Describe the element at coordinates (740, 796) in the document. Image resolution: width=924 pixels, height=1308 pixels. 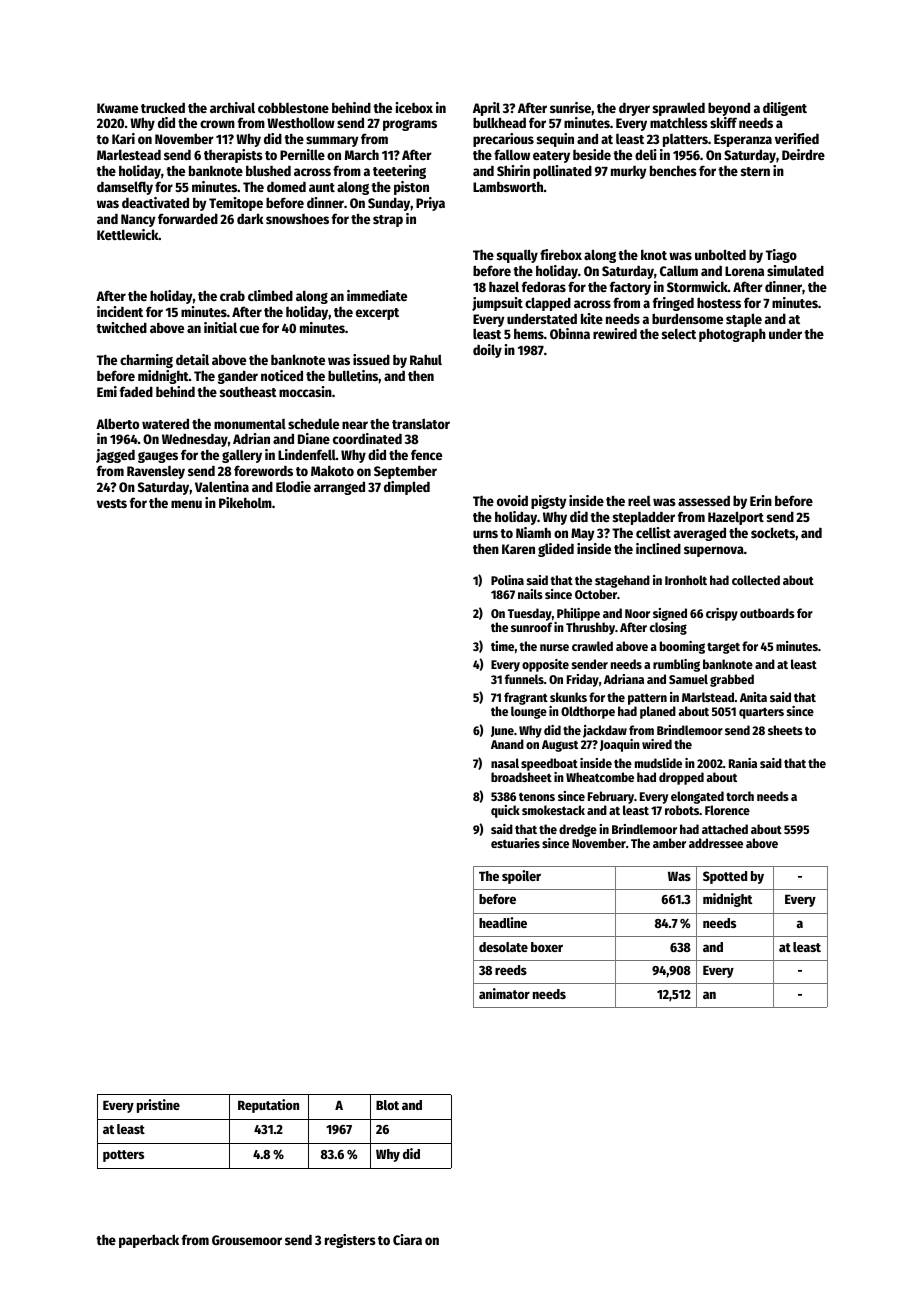
I see `torch` at that location.
